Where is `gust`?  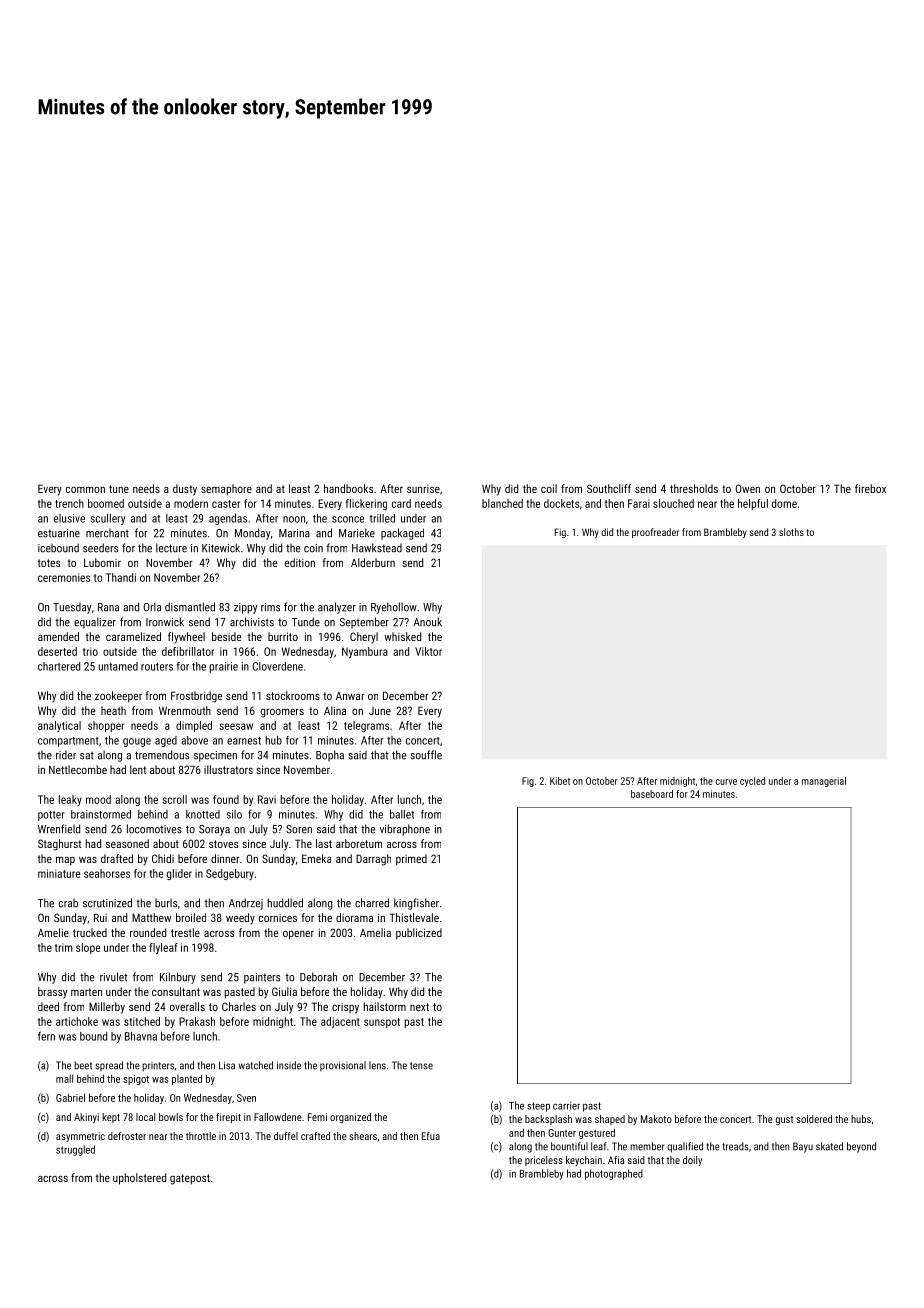
gust is located at coordinates (784, 1120).
